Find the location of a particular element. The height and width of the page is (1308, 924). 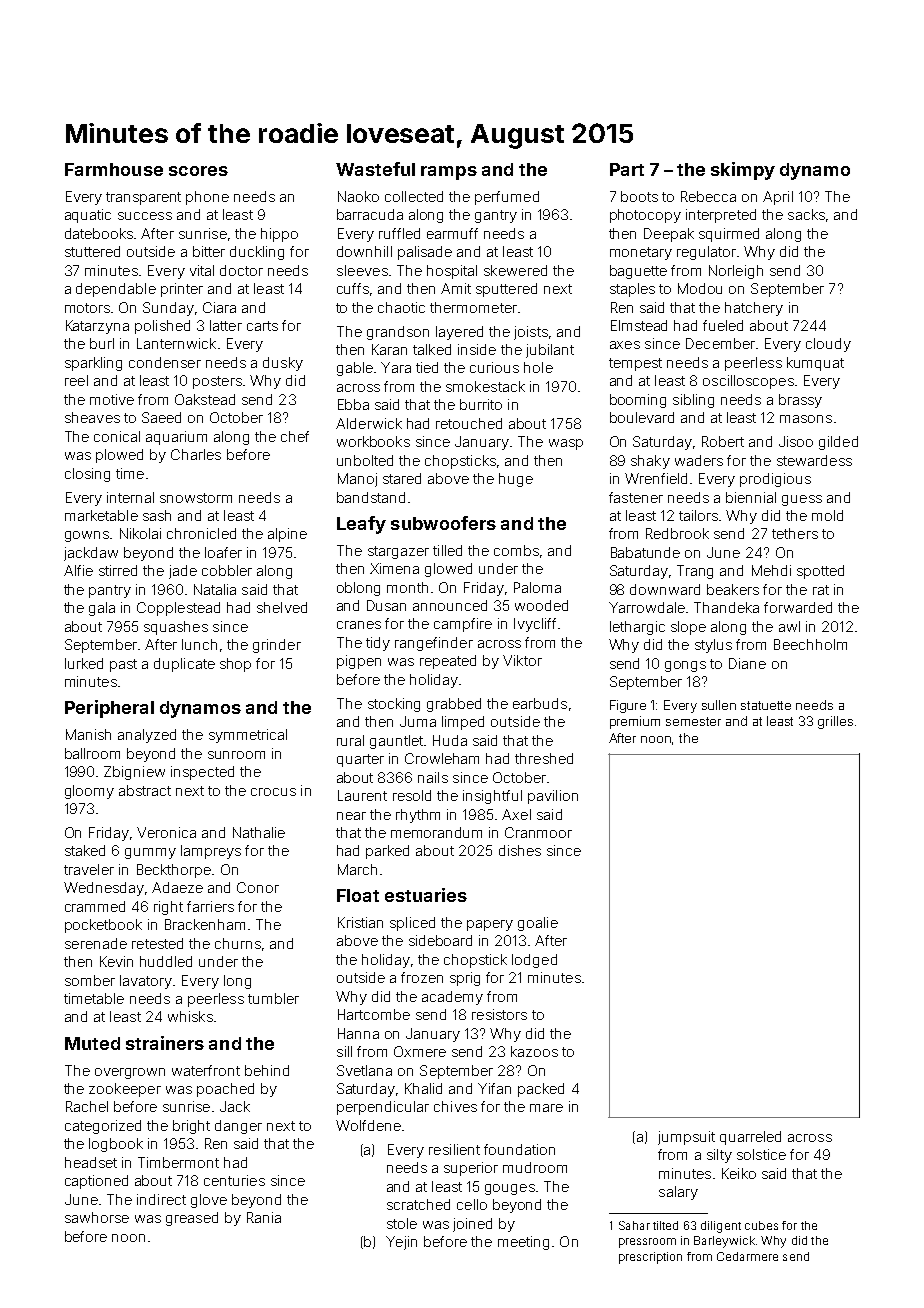

Karan is located at coordinates (389, 349).
